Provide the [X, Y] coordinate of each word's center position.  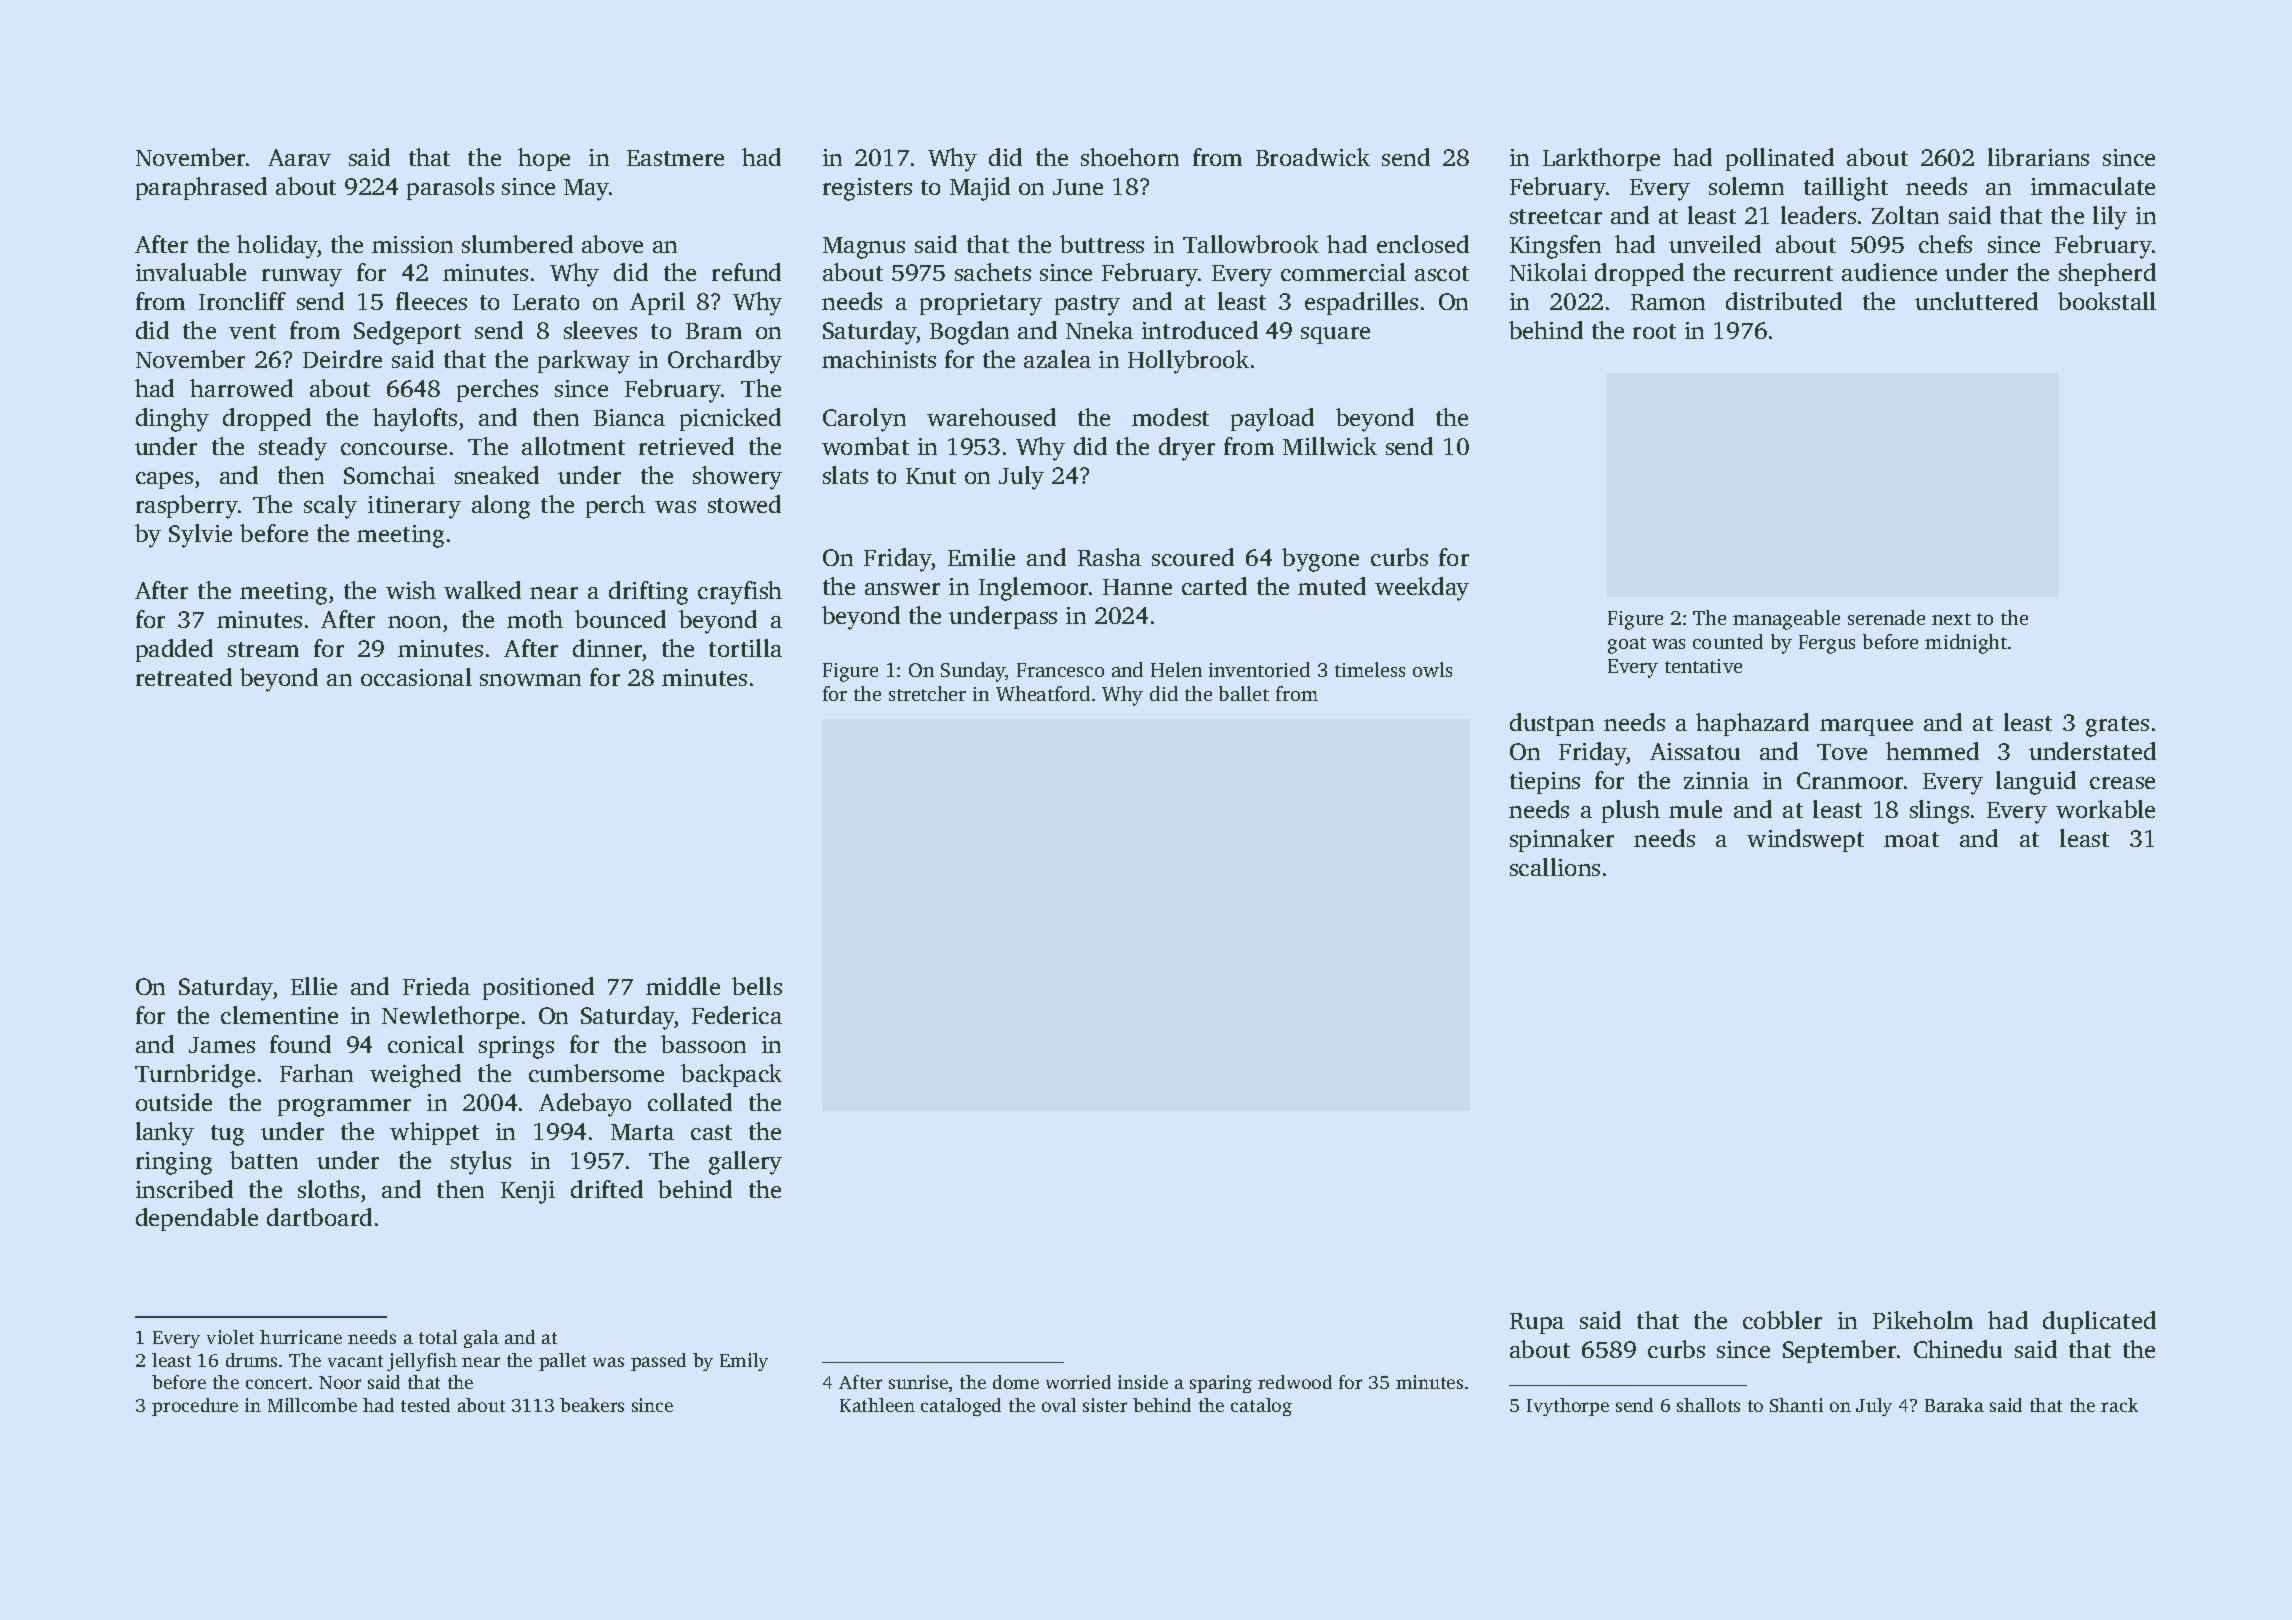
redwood [1295, 1382]
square [1335, 335]
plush [1631, 811]
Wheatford [1043, 693]
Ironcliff [242, 301]
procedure [195, 1407]
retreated [184, 677]
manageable [1786, 620]
